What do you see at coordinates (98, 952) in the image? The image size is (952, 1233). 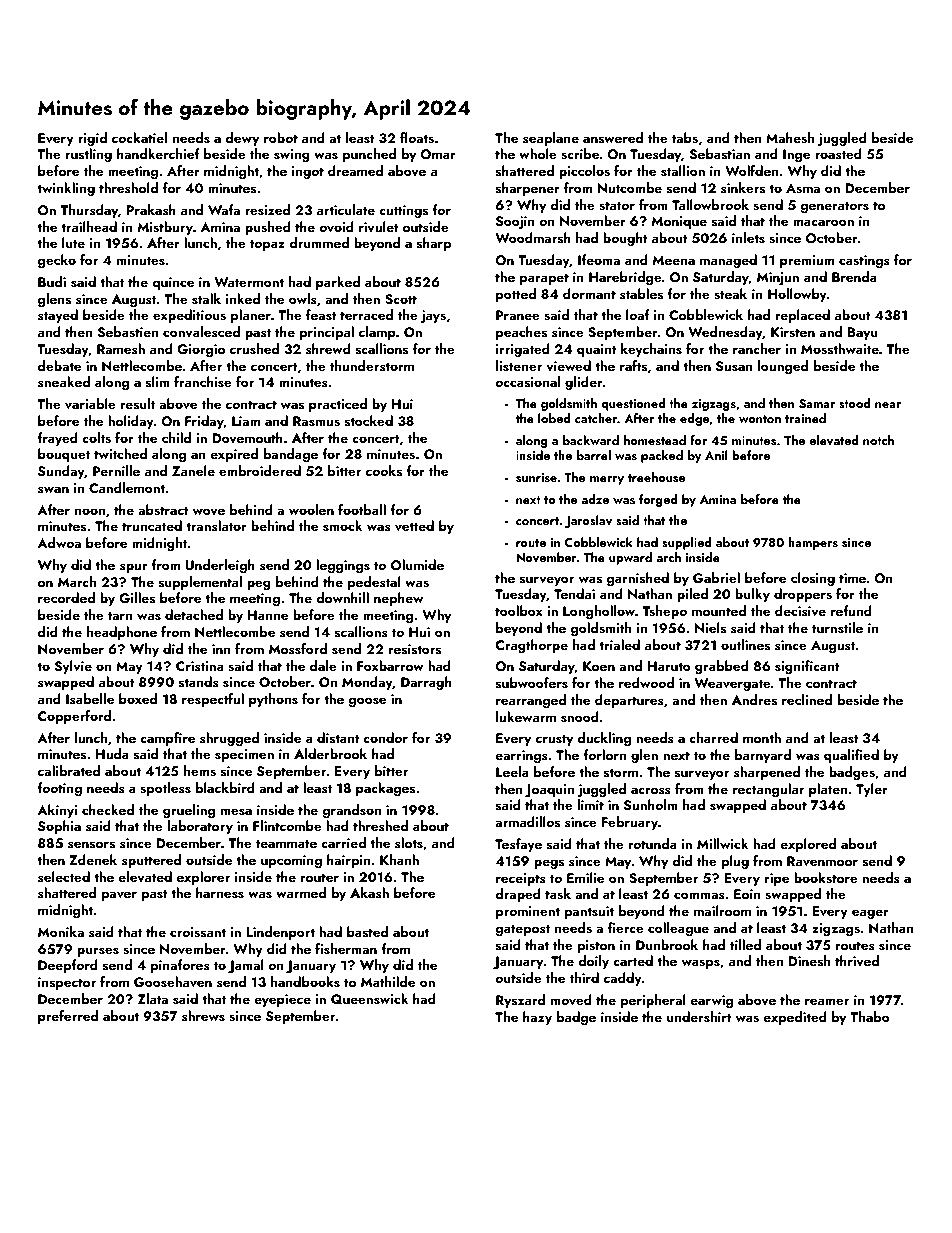 I see `purses` at bounding box center [98, 952].
